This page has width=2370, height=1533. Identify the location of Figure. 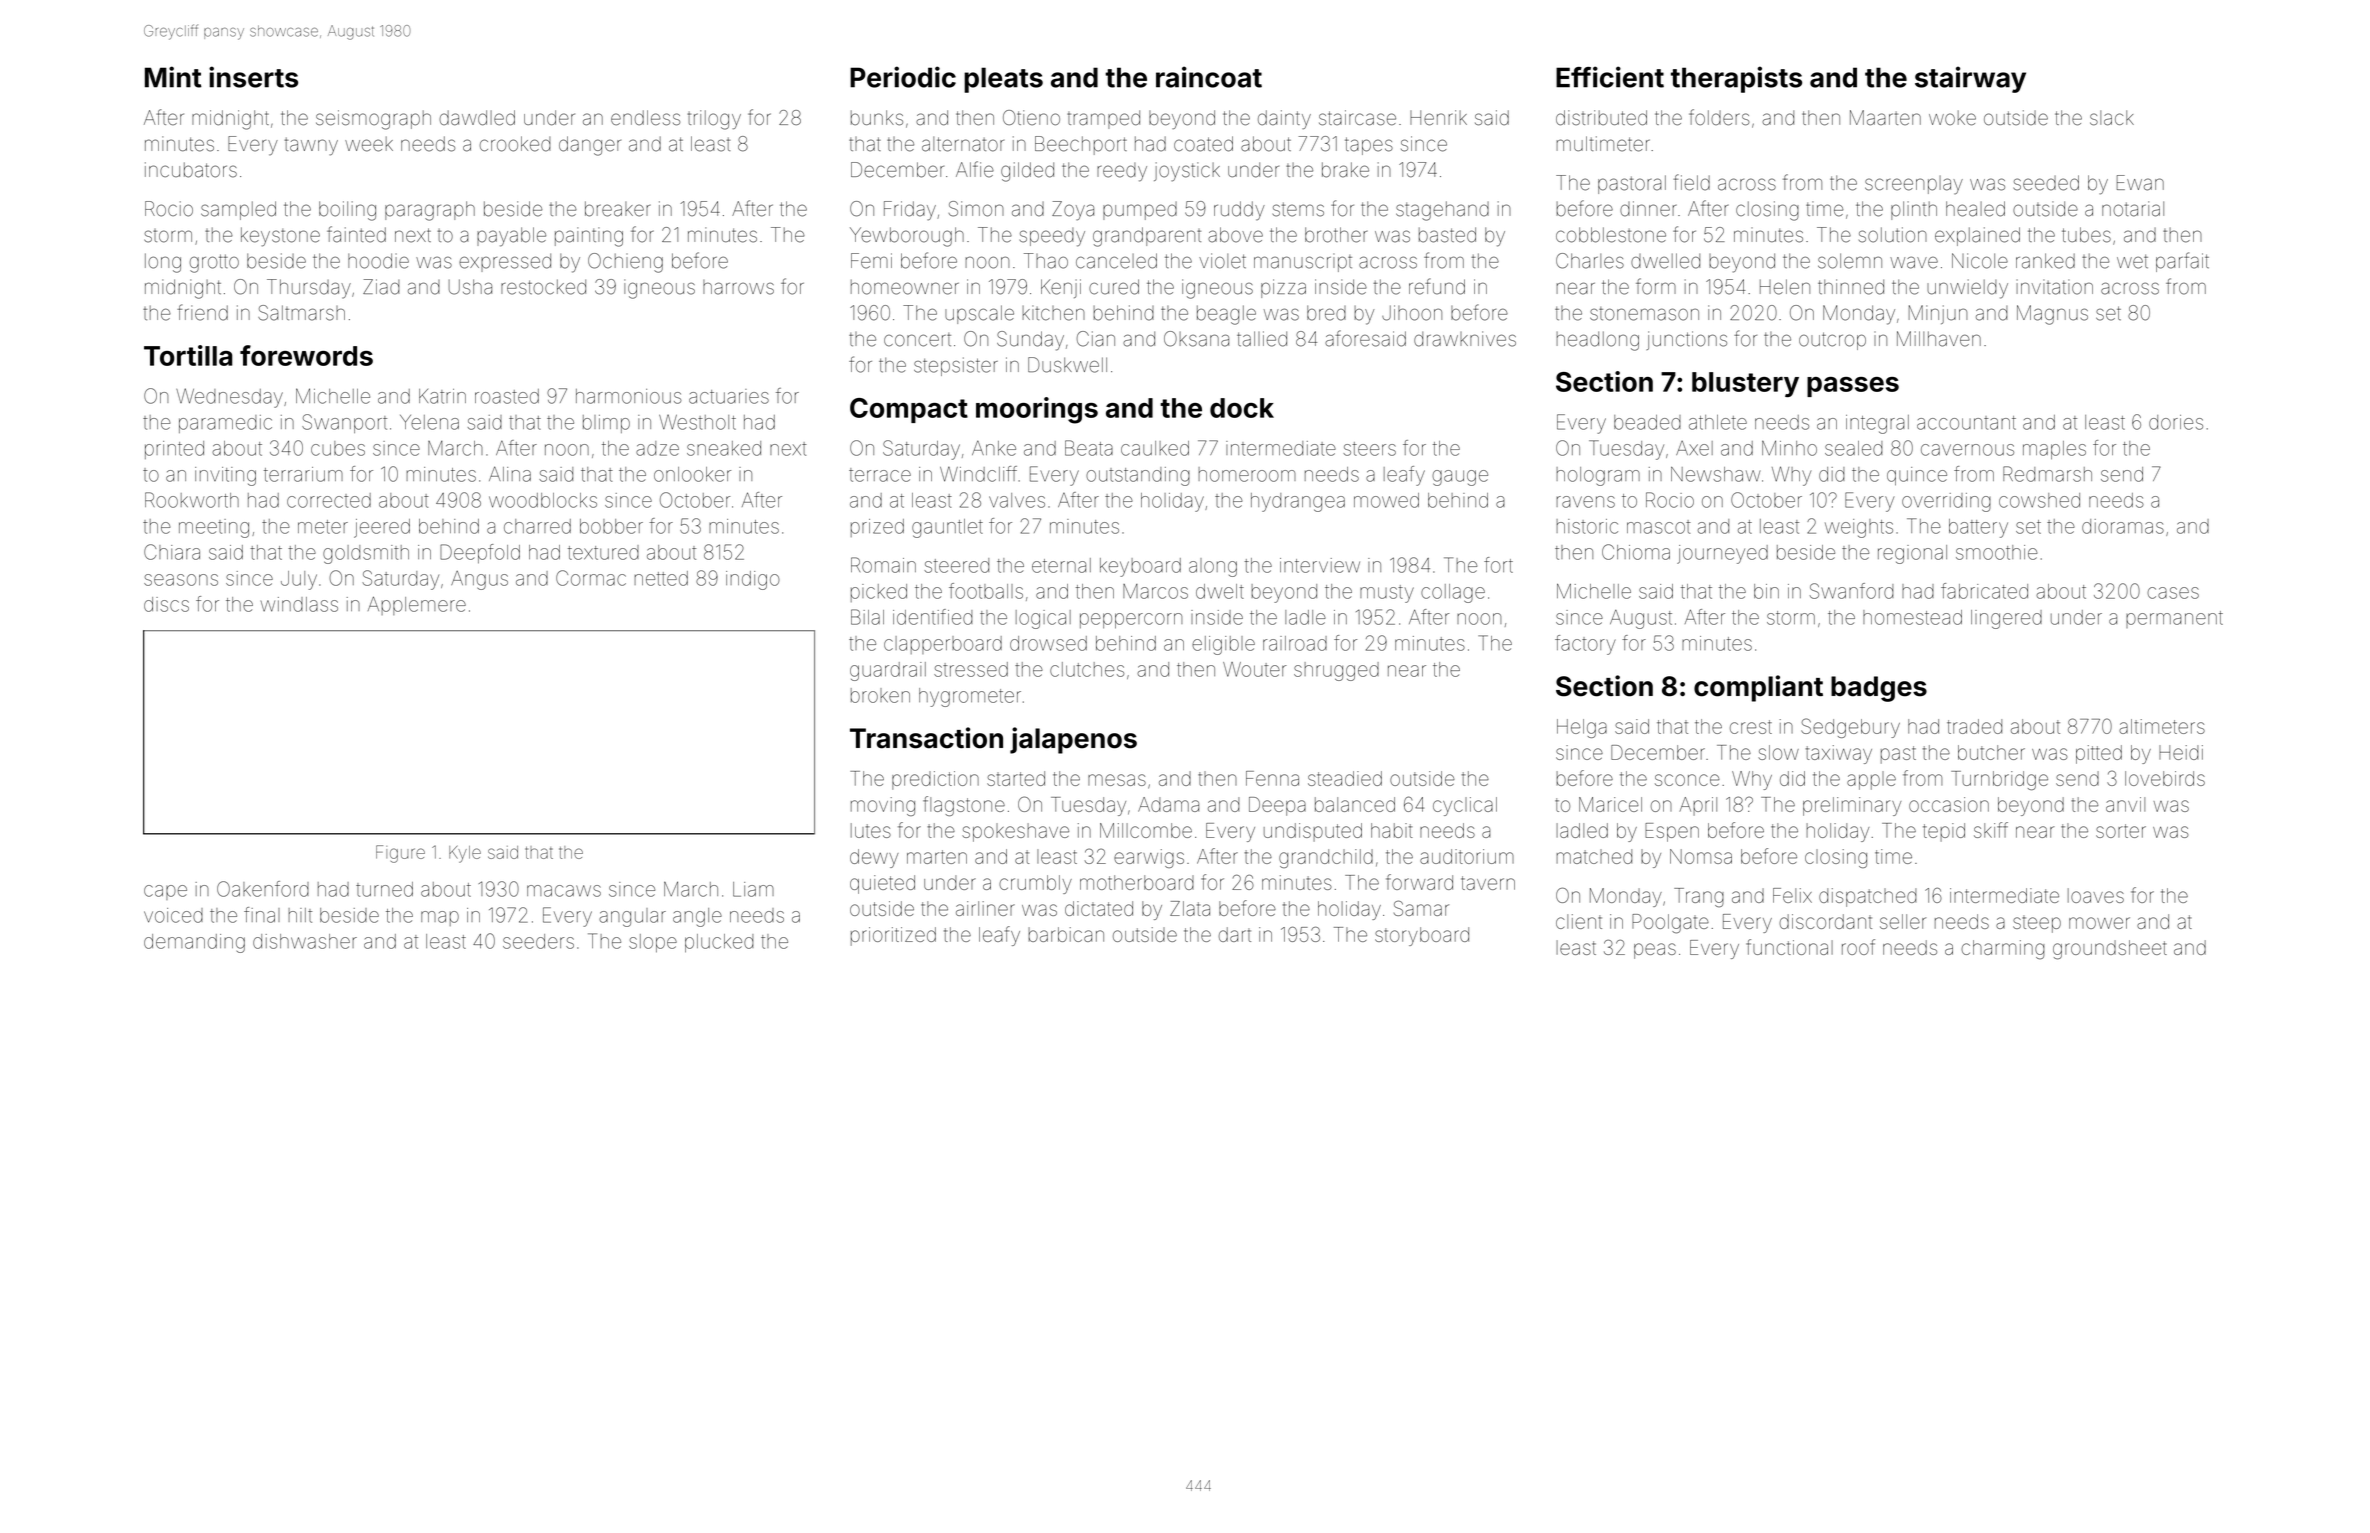
(400, 854).
